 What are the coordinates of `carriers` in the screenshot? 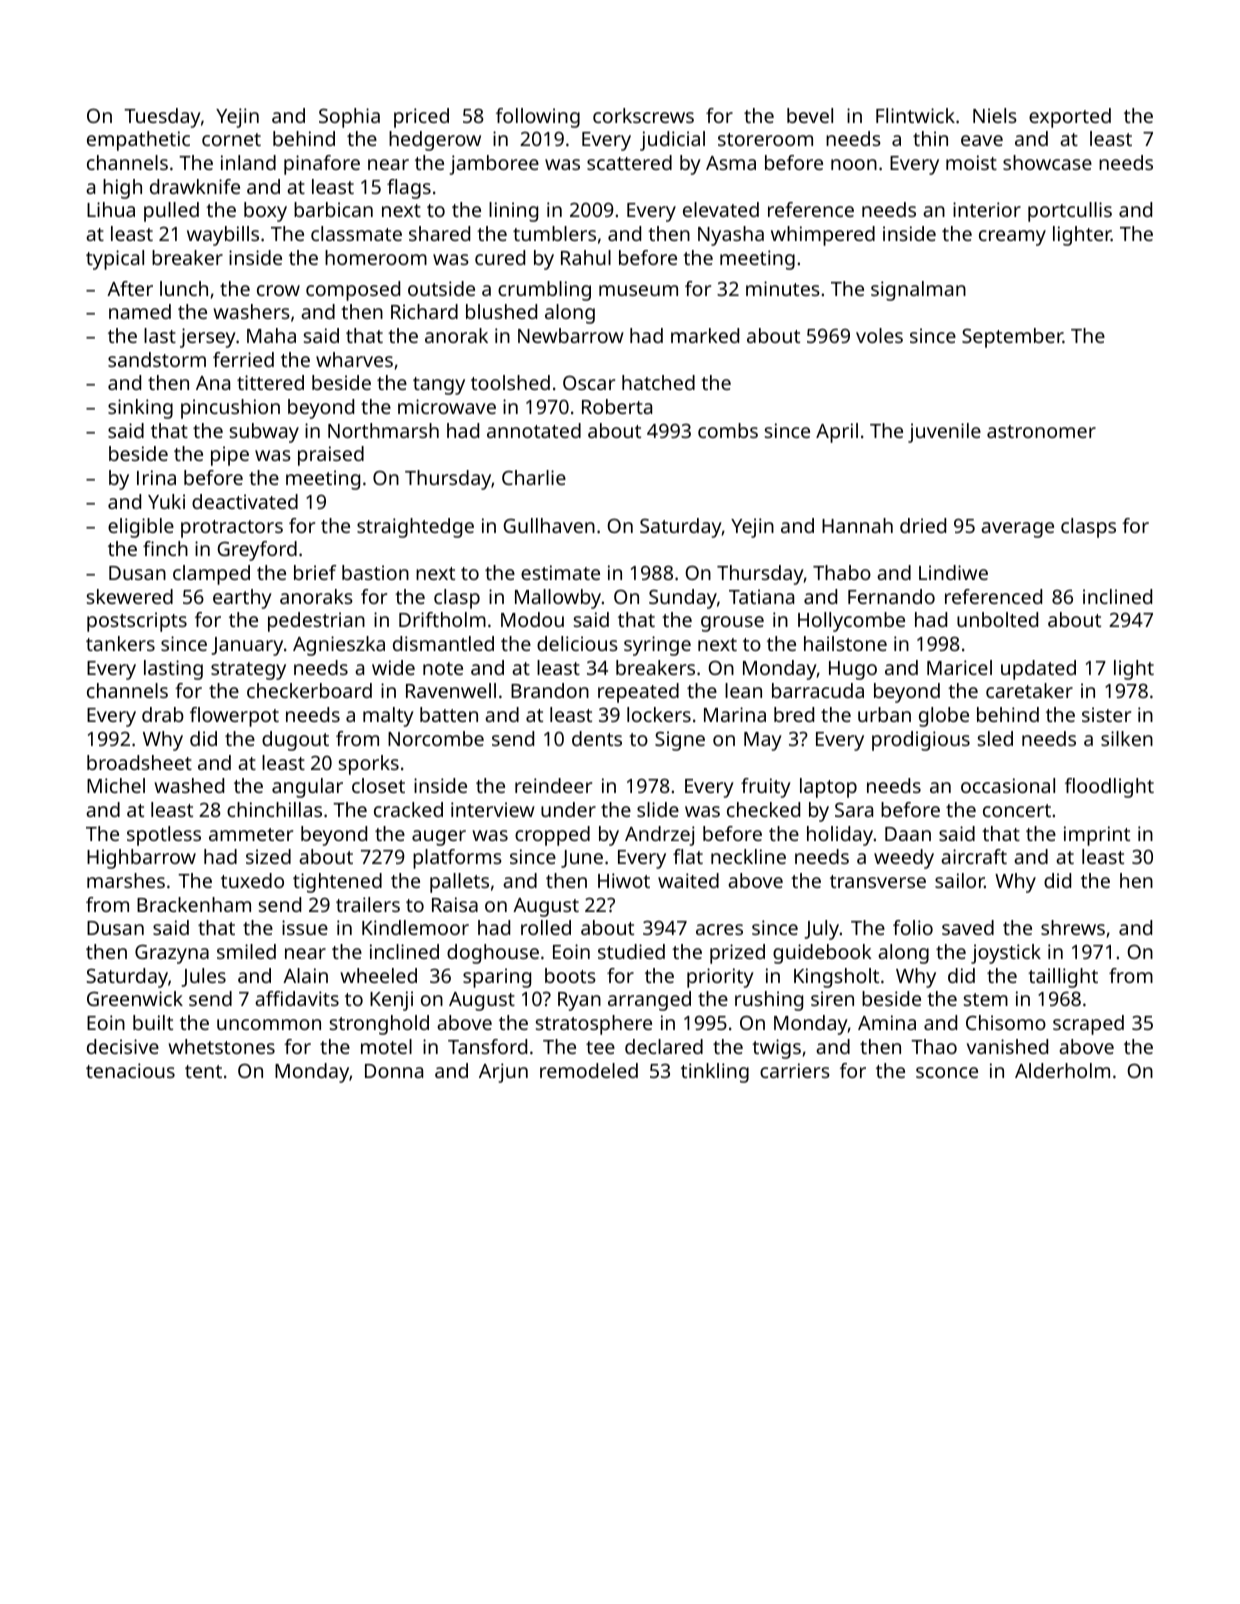 It's located at (795, 1070).
